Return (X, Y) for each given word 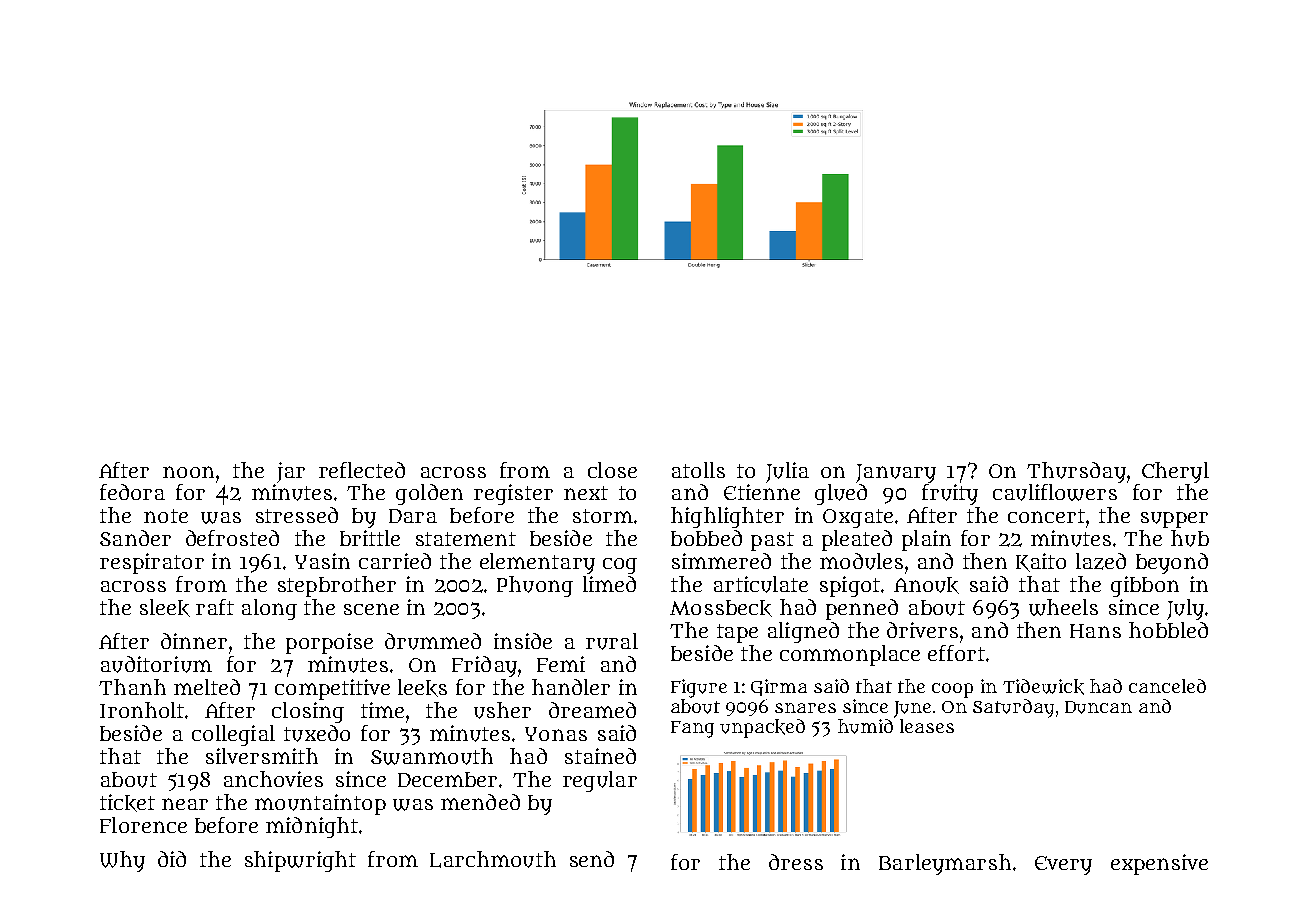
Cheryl (1175, 472)
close (612, 470)
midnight (312, 827)
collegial (233, 735)
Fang (692, 729)
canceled (1167, 686)
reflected (362, 470)
